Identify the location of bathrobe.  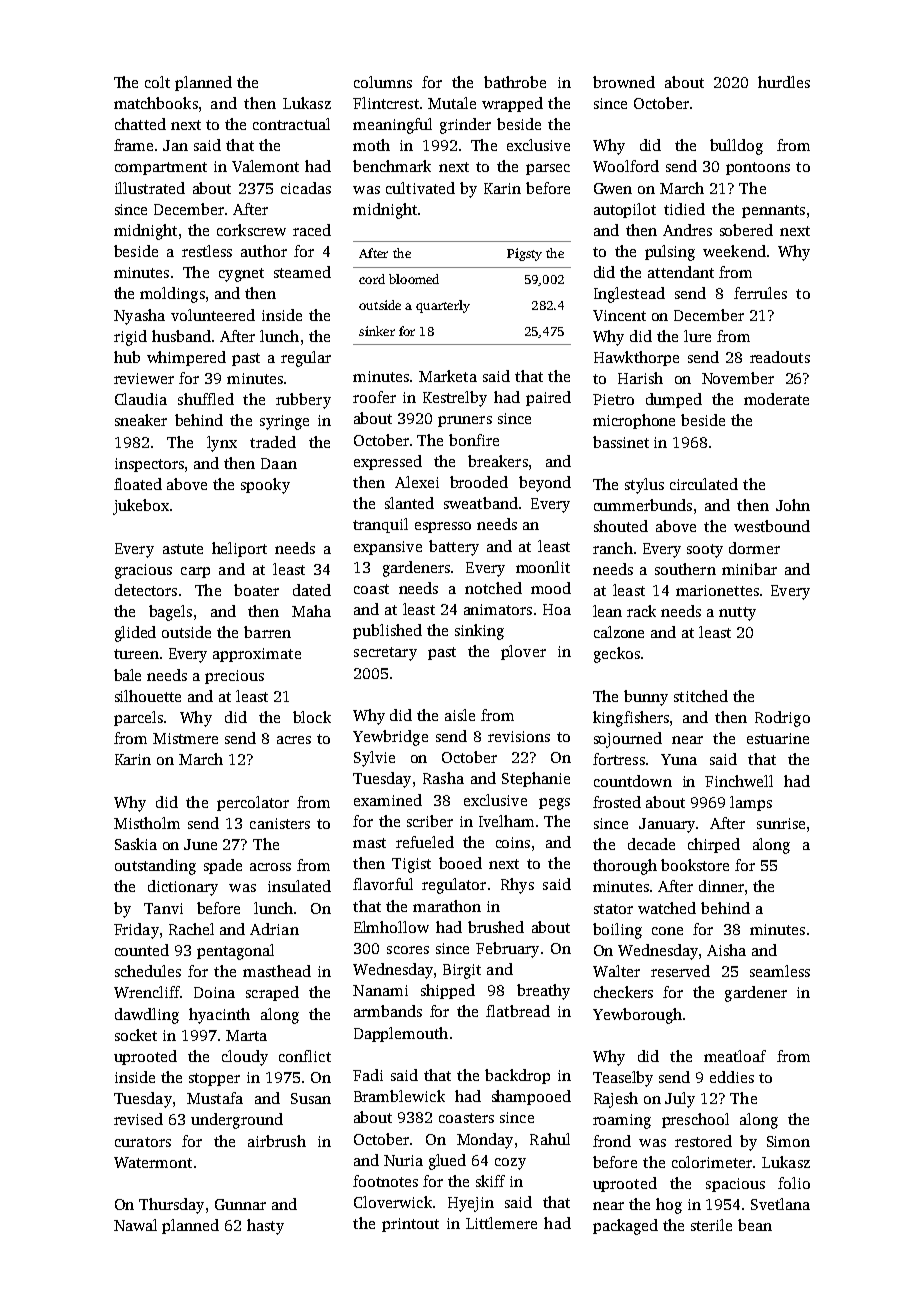
(515, 82).
